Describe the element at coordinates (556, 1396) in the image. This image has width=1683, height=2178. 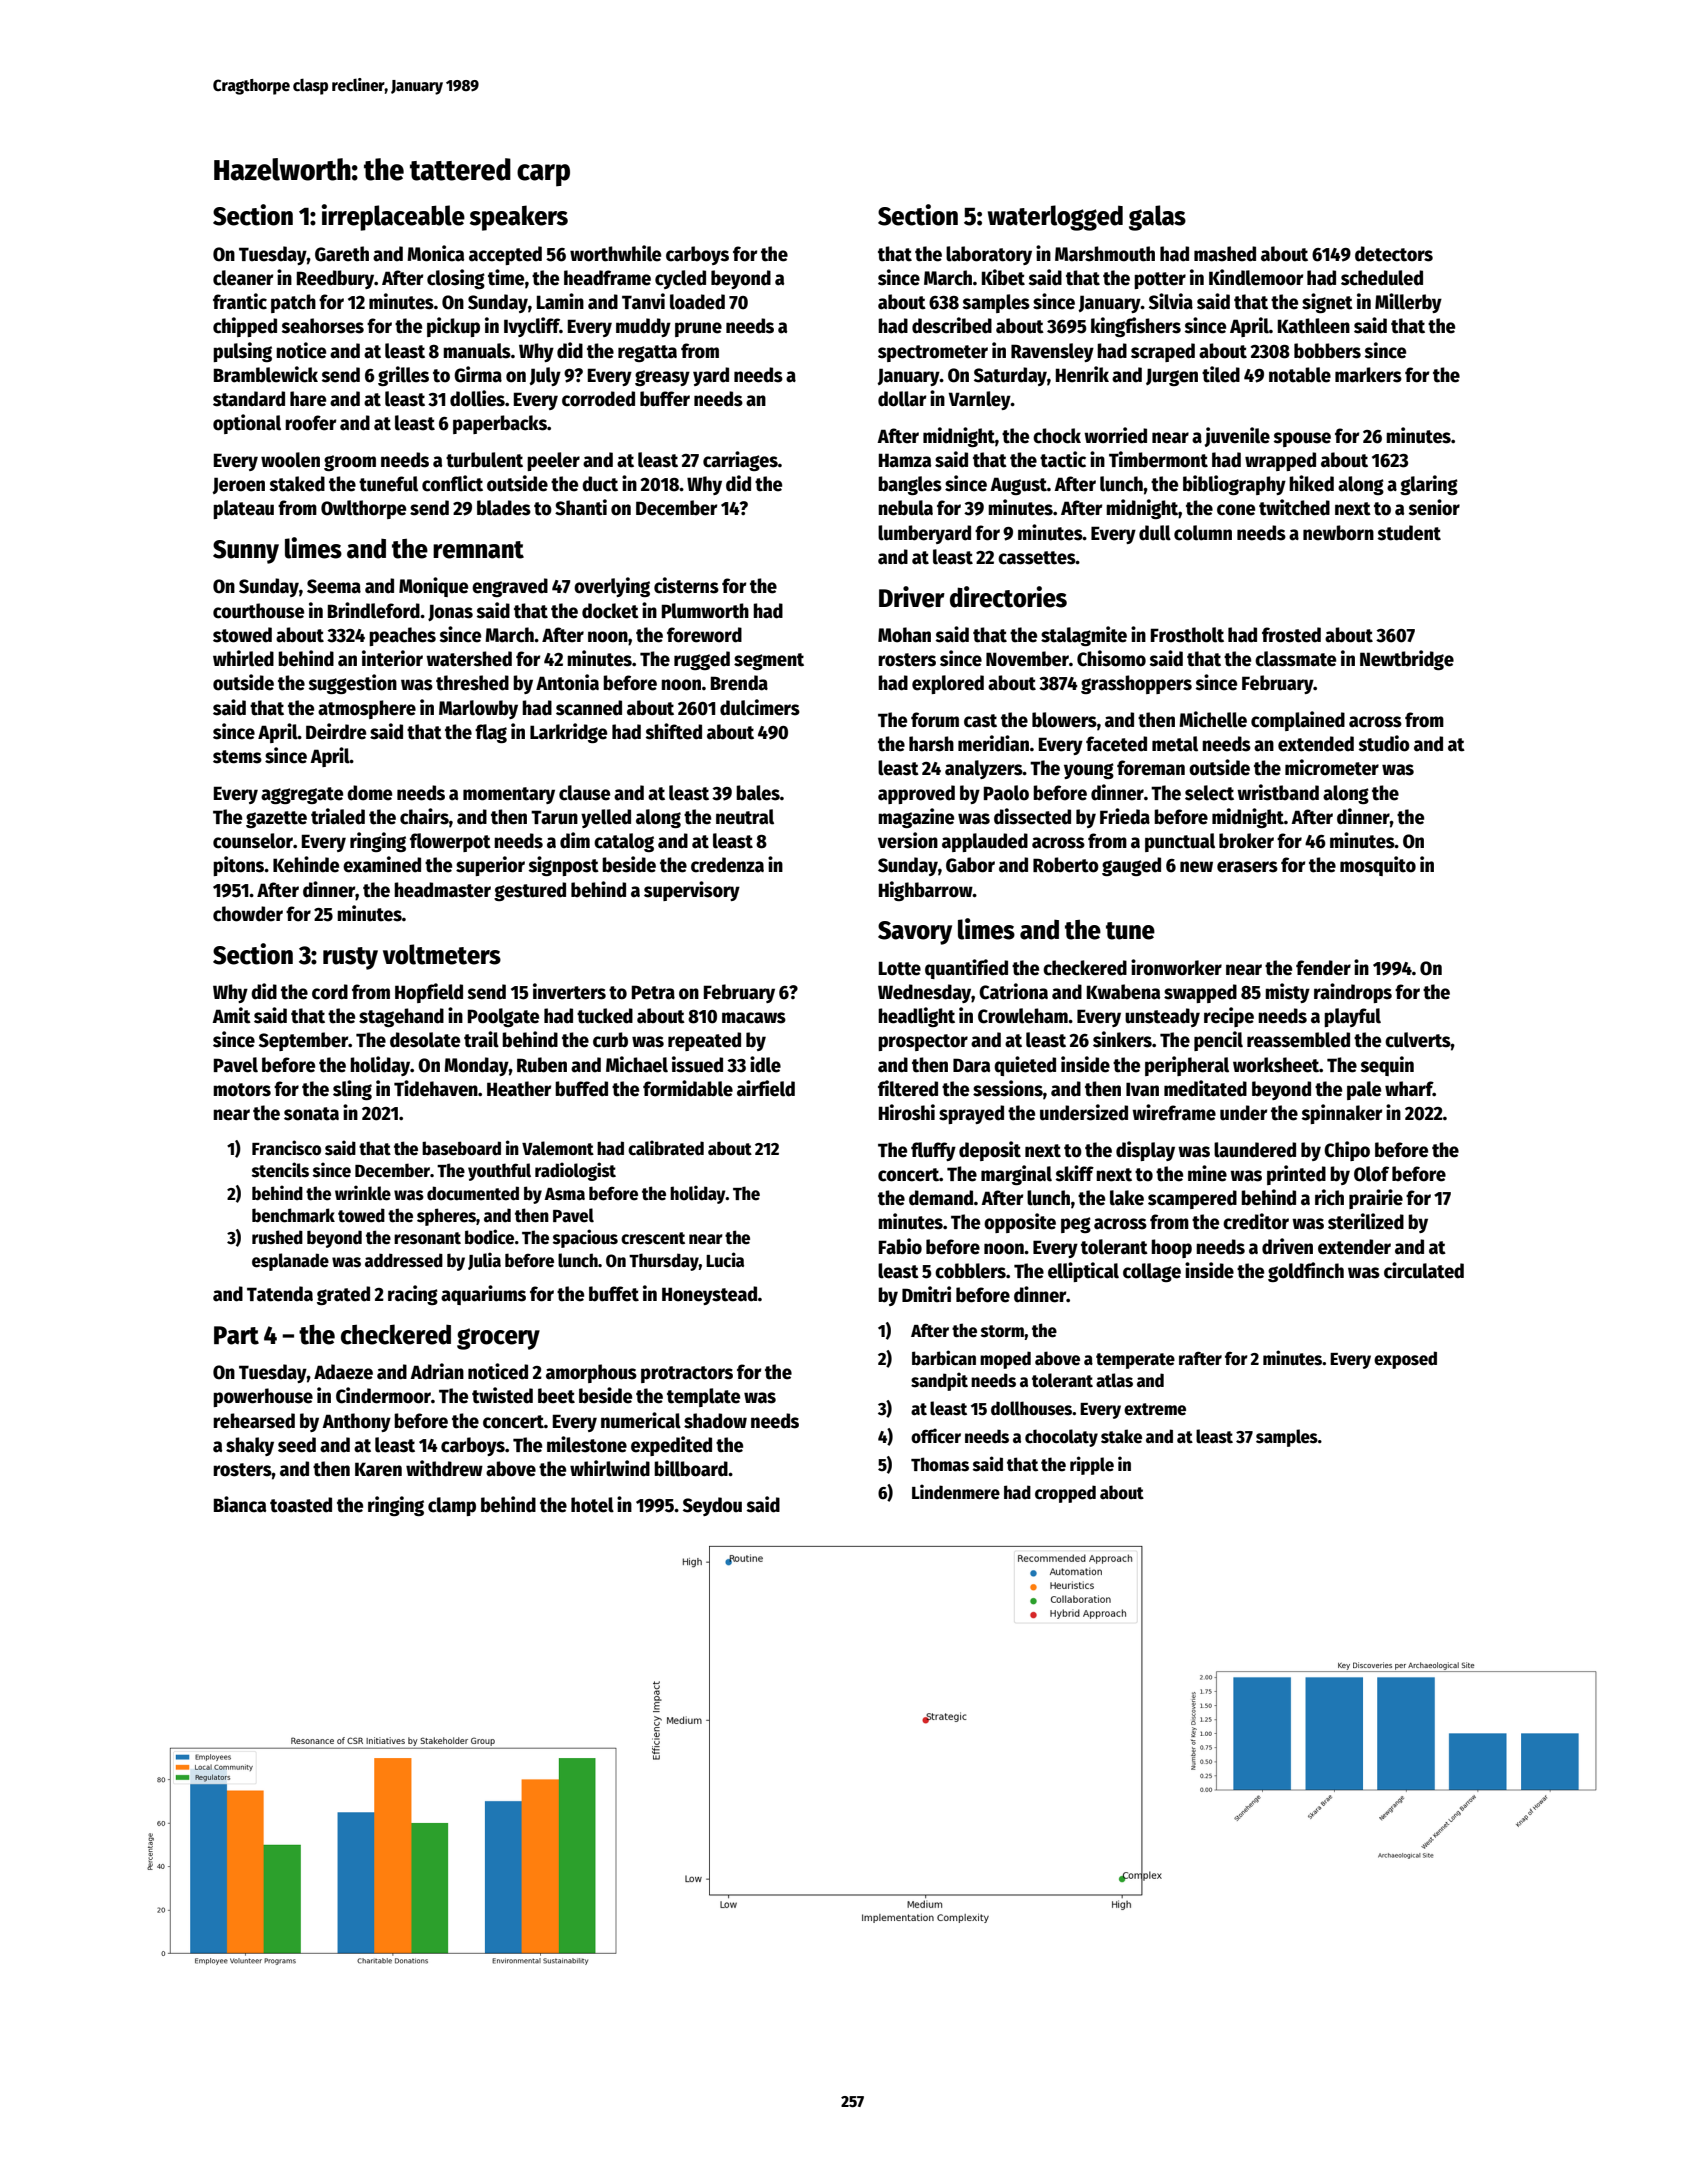
I see `beet` at that location.
